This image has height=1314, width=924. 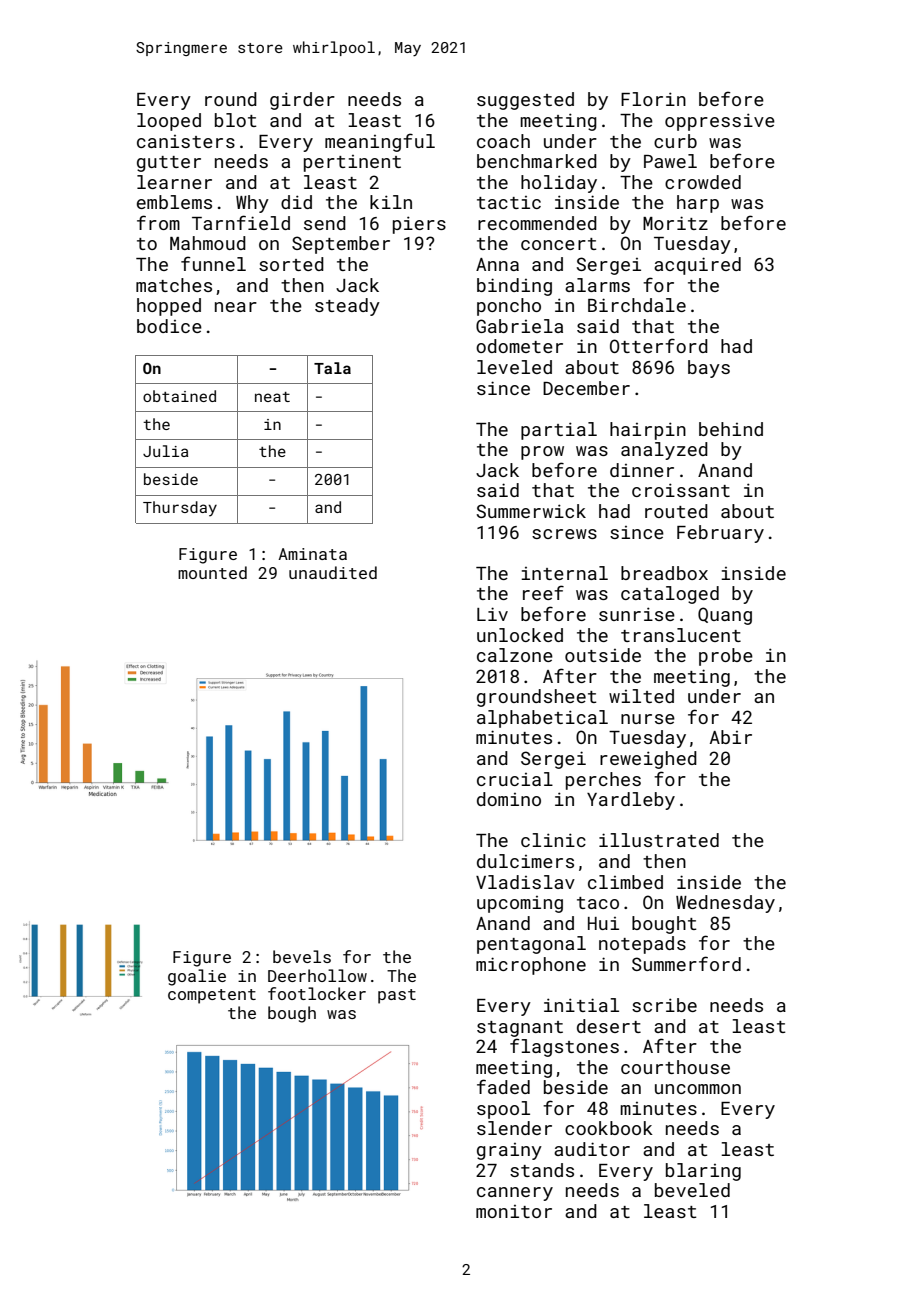 What do you see at coordinates (212, 996) in the image?
I see `competent` at bounding box center [212, 996].
